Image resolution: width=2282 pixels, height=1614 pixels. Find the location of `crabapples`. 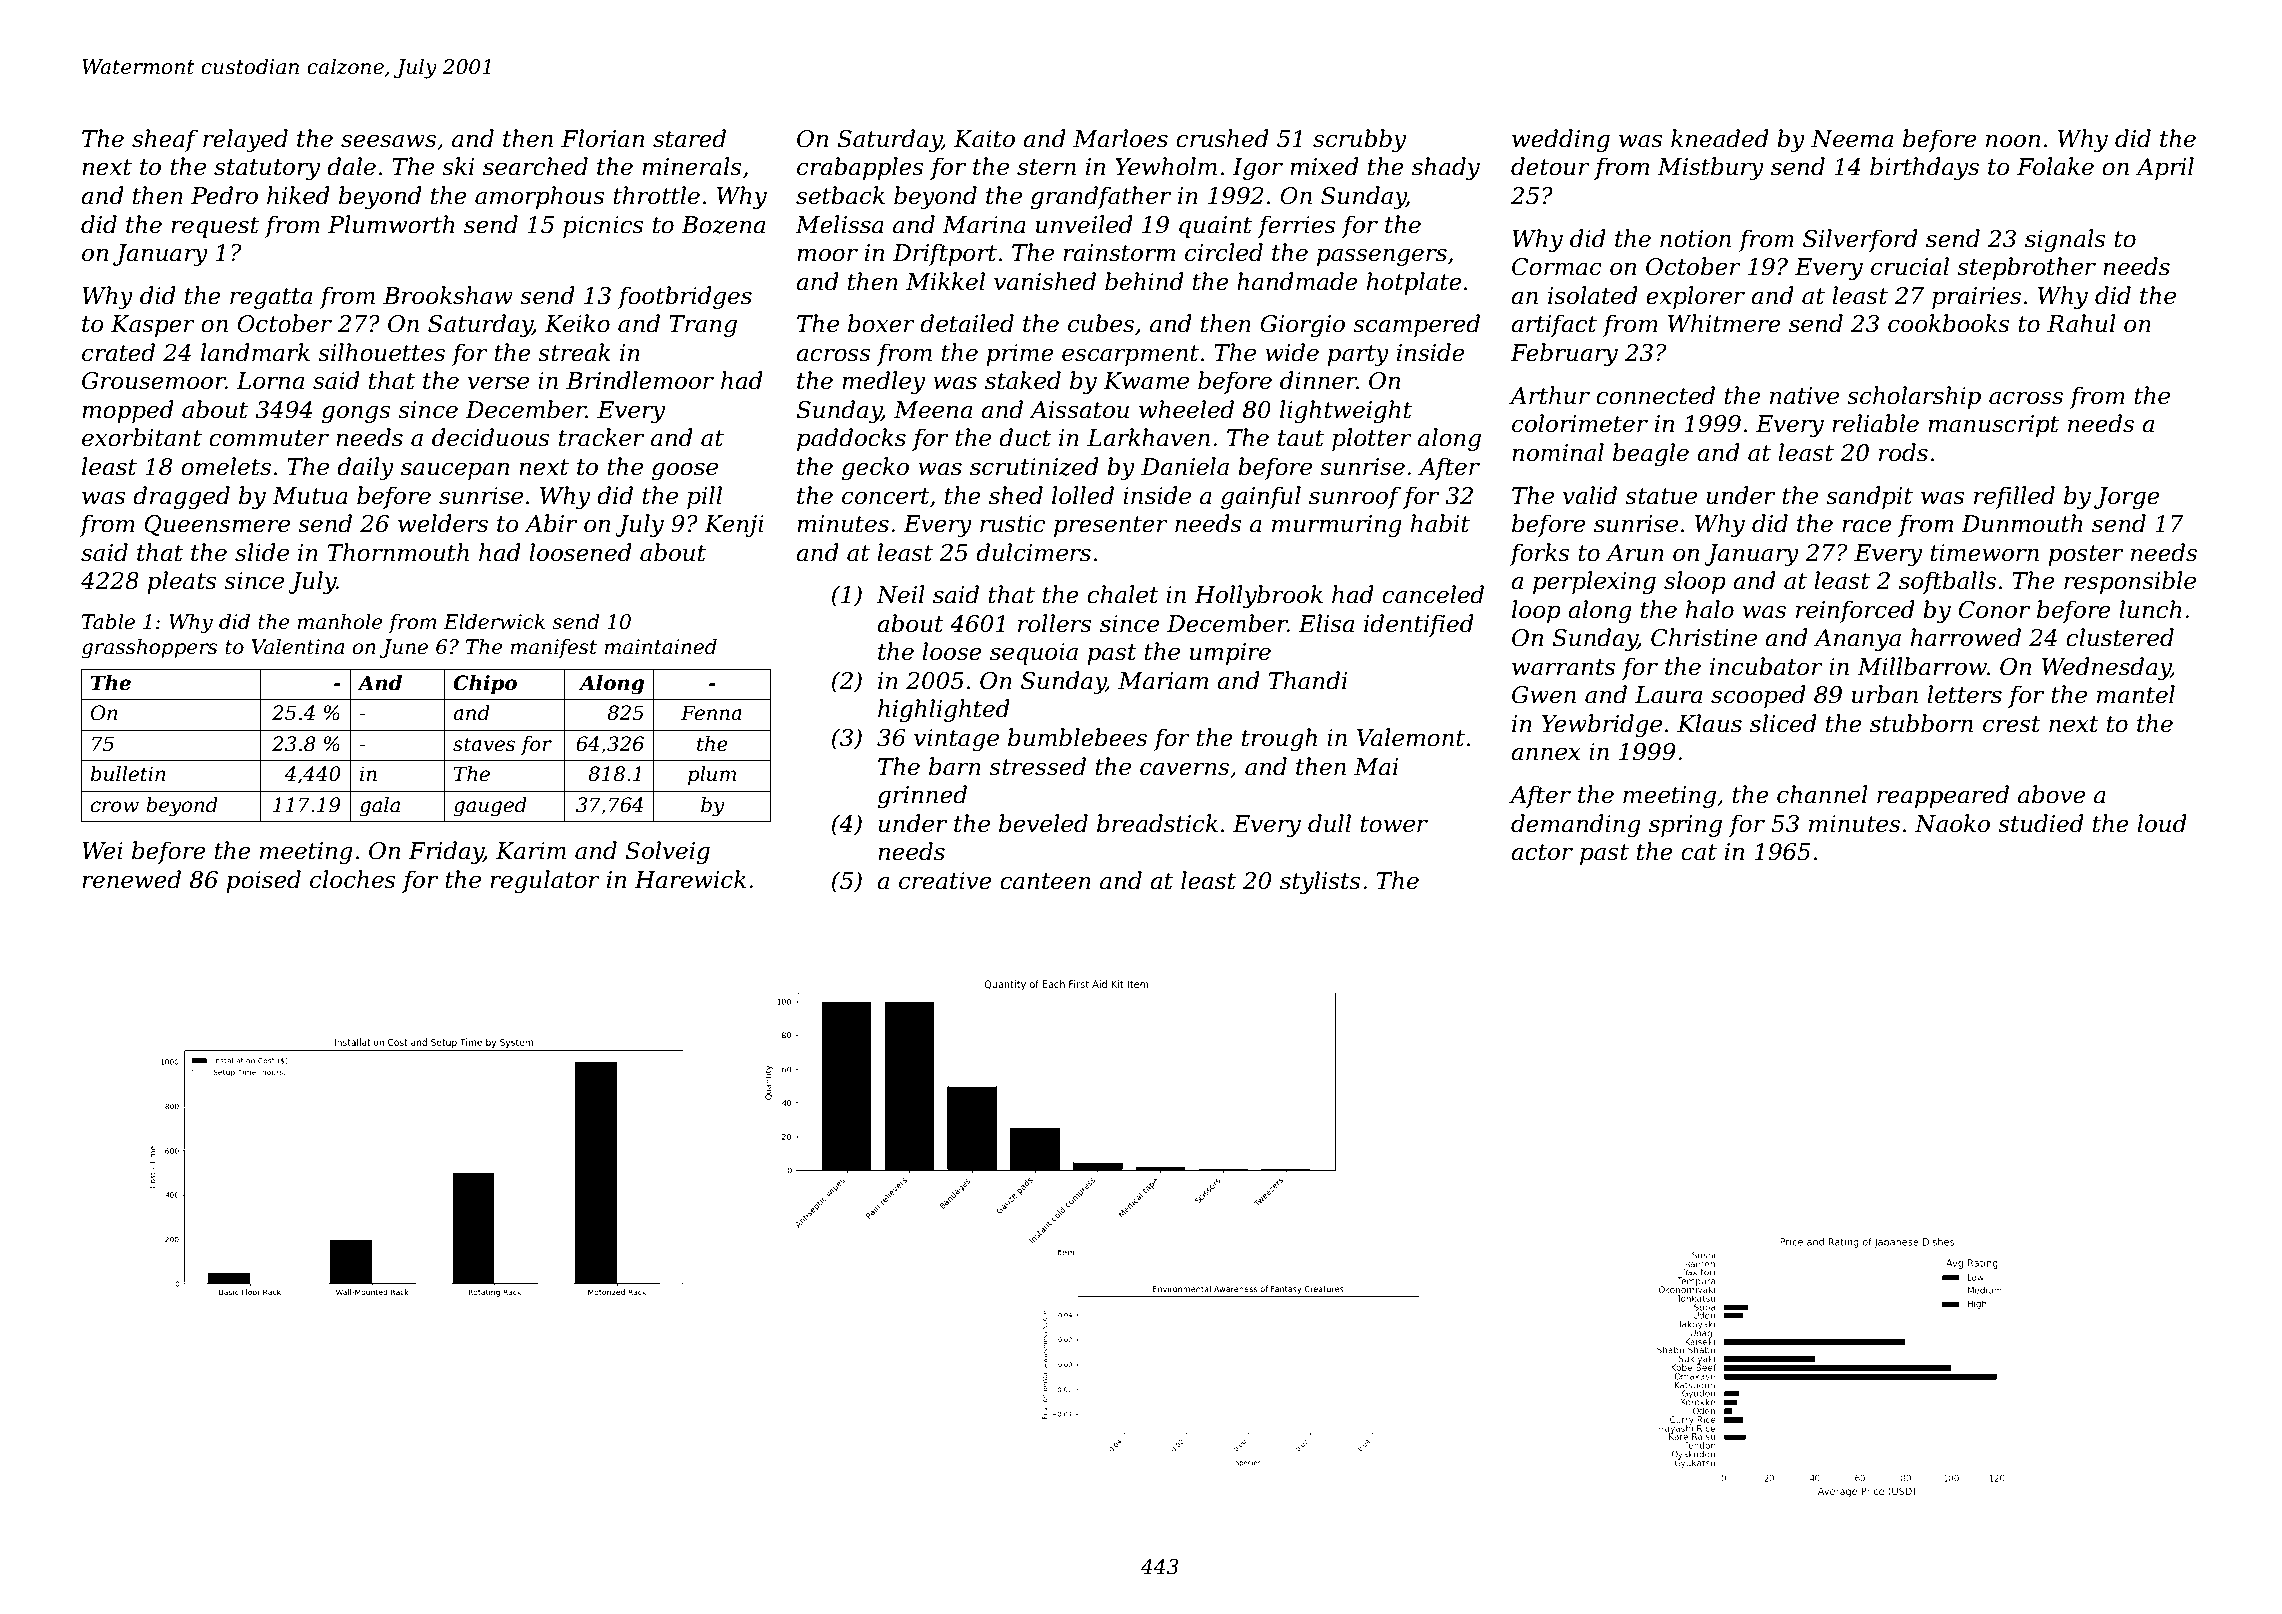

crabapples is located at coordinates (860, 168).
